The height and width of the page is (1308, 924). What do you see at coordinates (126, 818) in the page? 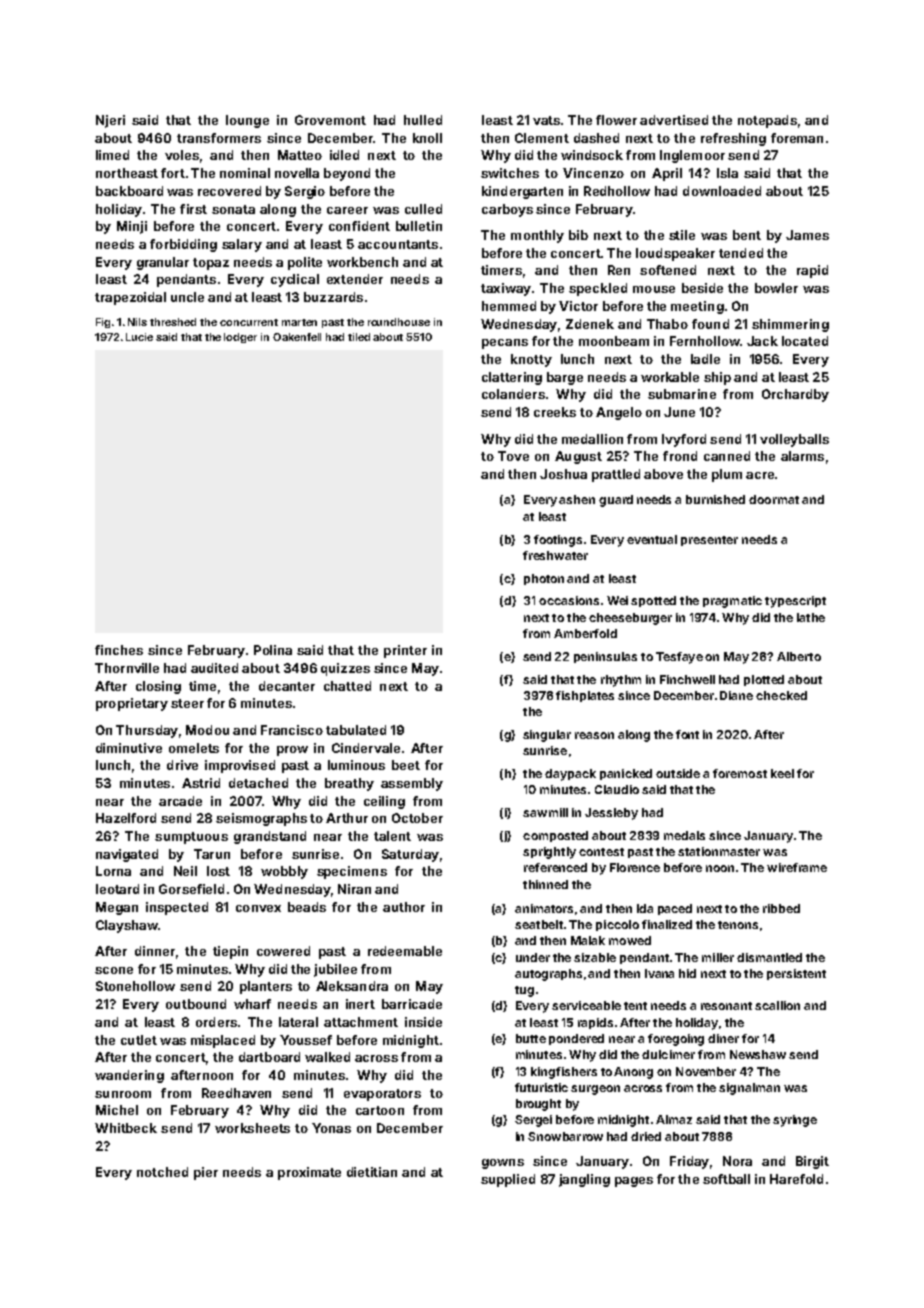
I see `Hazelford` at bounding box center [126, 818].
